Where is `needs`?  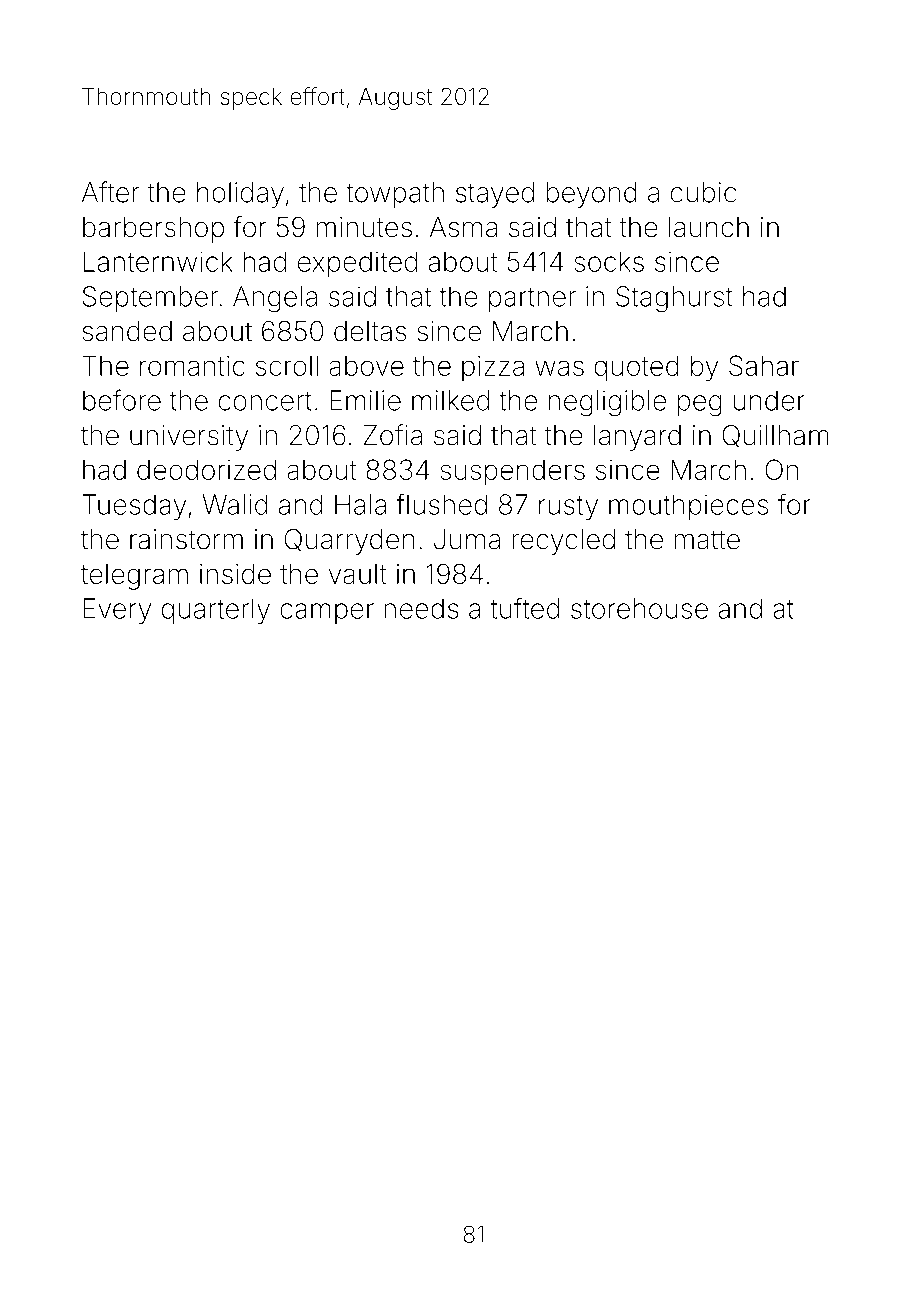
needs is located at coordinates (421, 608).
